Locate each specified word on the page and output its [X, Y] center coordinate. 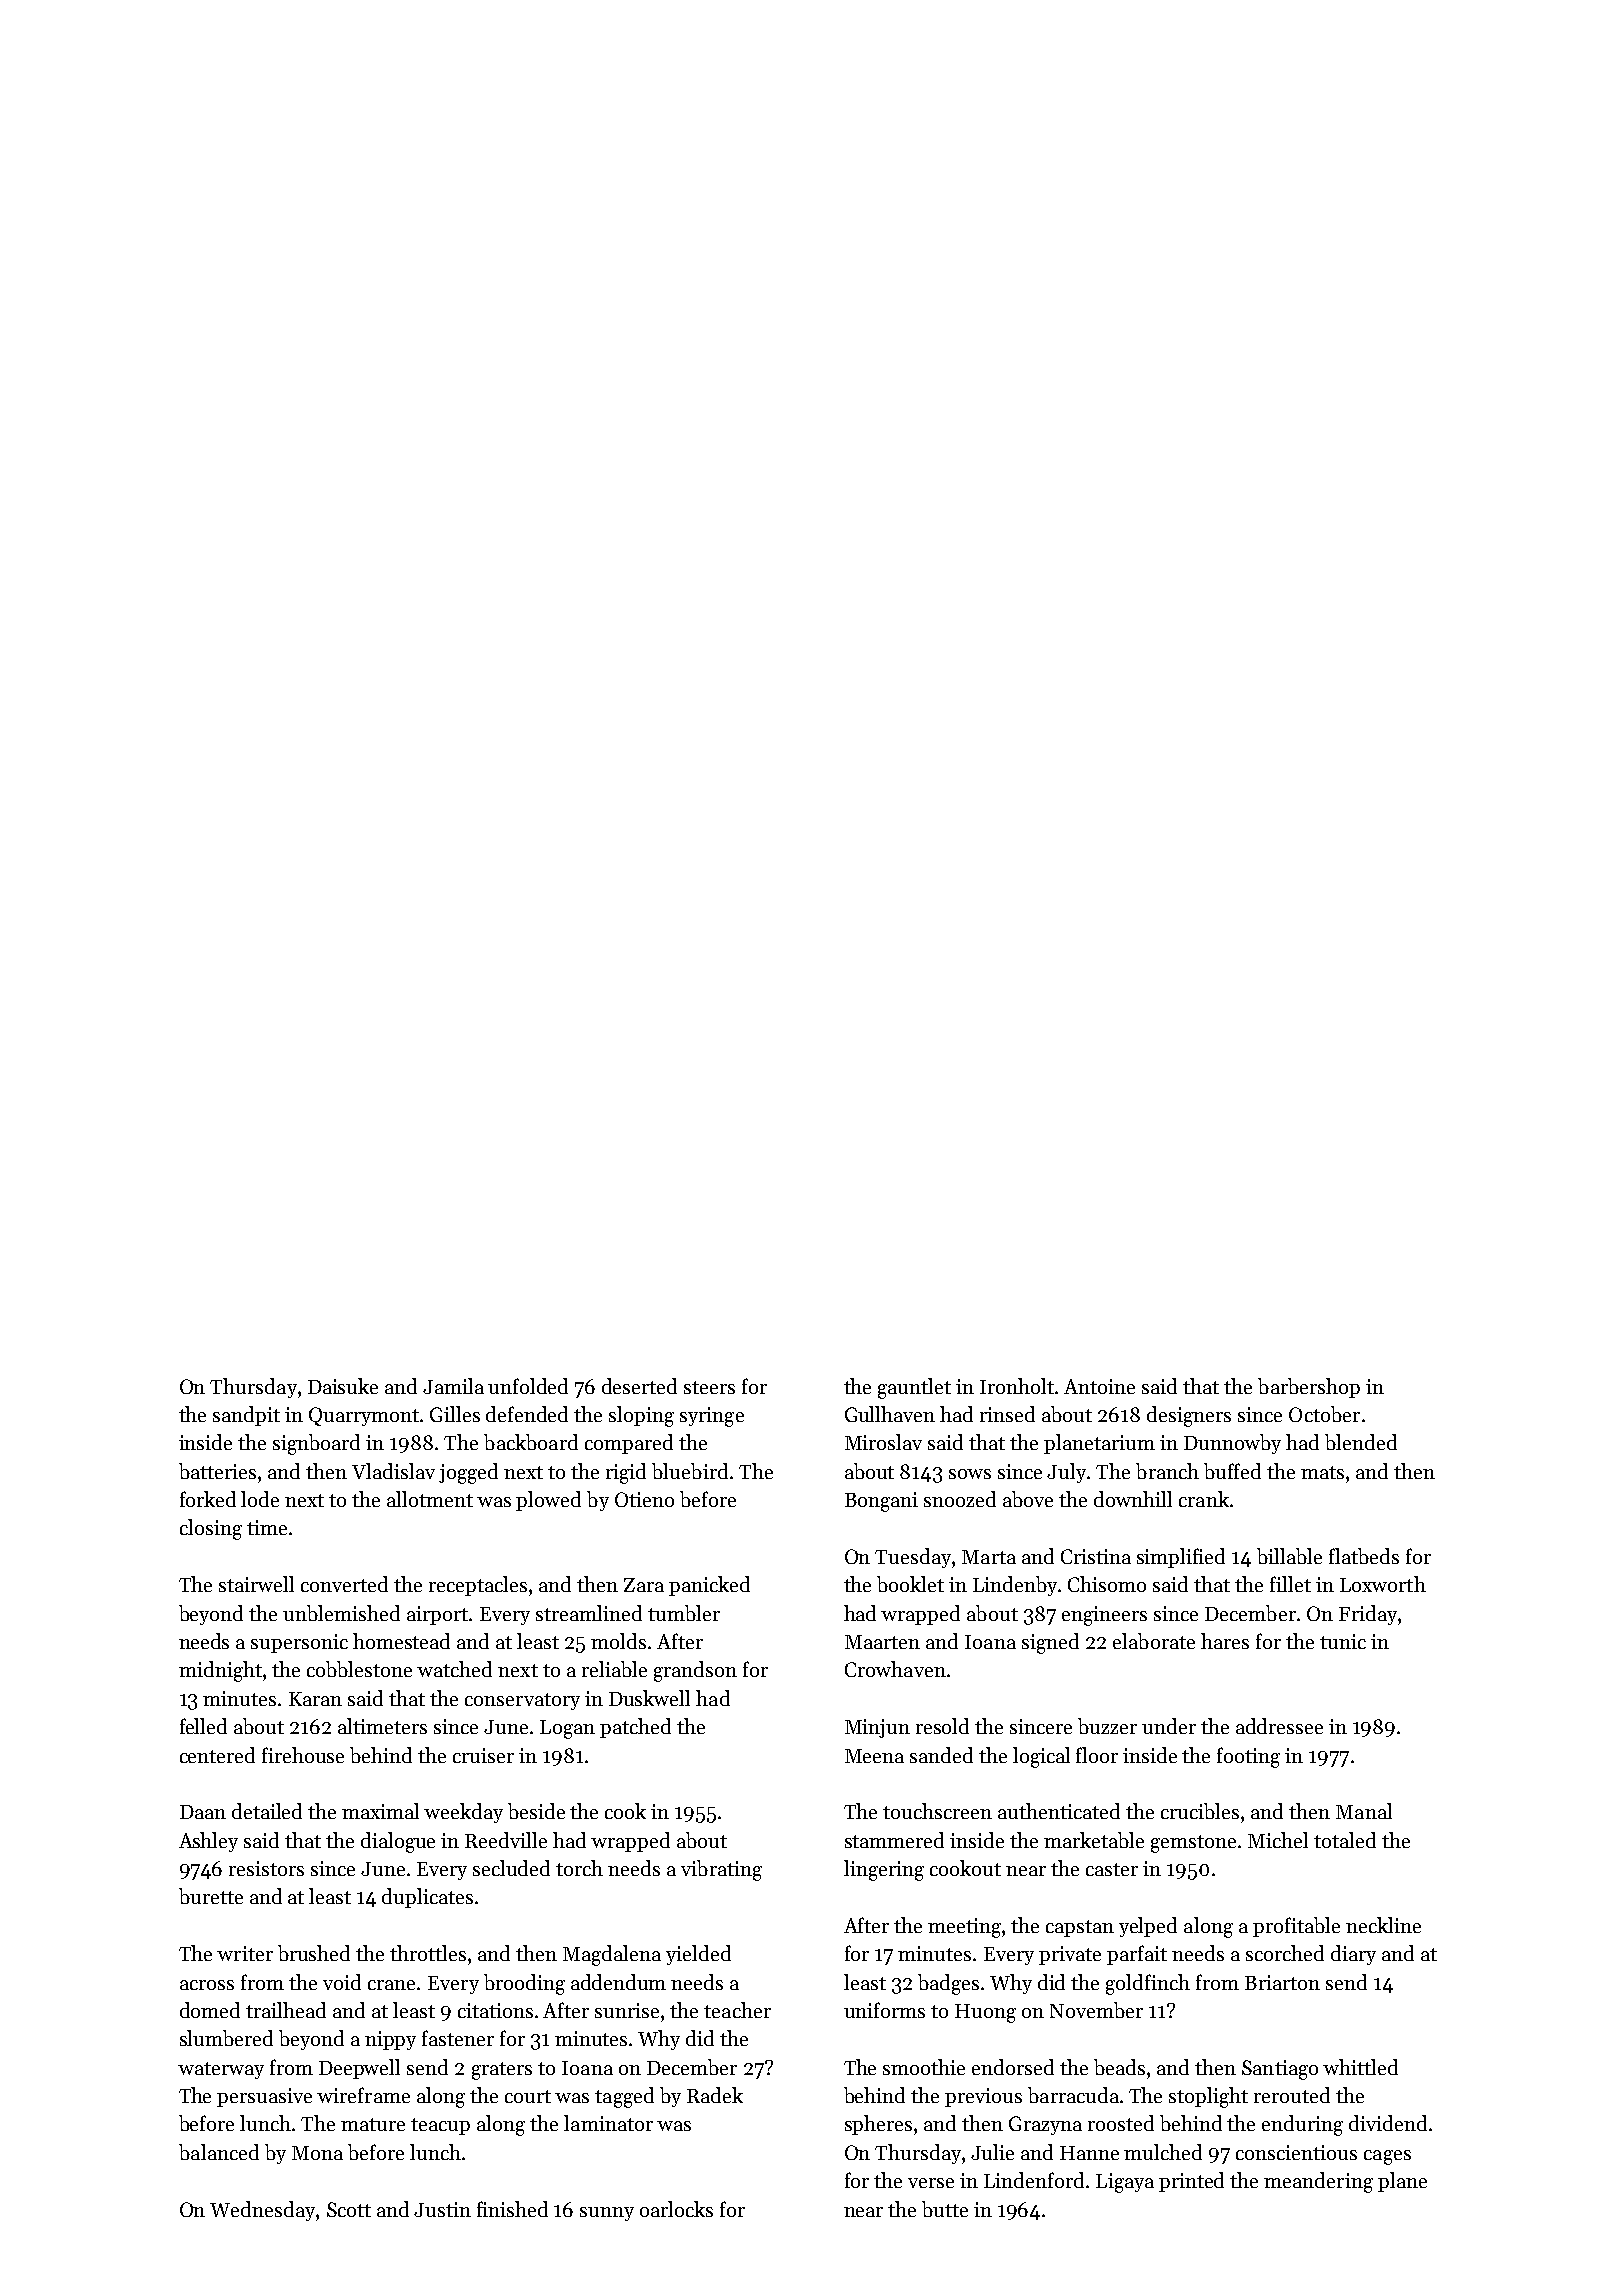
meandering [1318, 2182]
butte [945, 2209]
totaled [1345, 1840]
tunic [1343, 1641]
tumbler [684, 1613]
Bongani [881, 1502]
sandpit [246, 1416]
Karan [315, 1699]
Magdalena [612, 1955]
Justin [442, 2209]
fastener [458, 2038]
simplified [1181, 1558]
